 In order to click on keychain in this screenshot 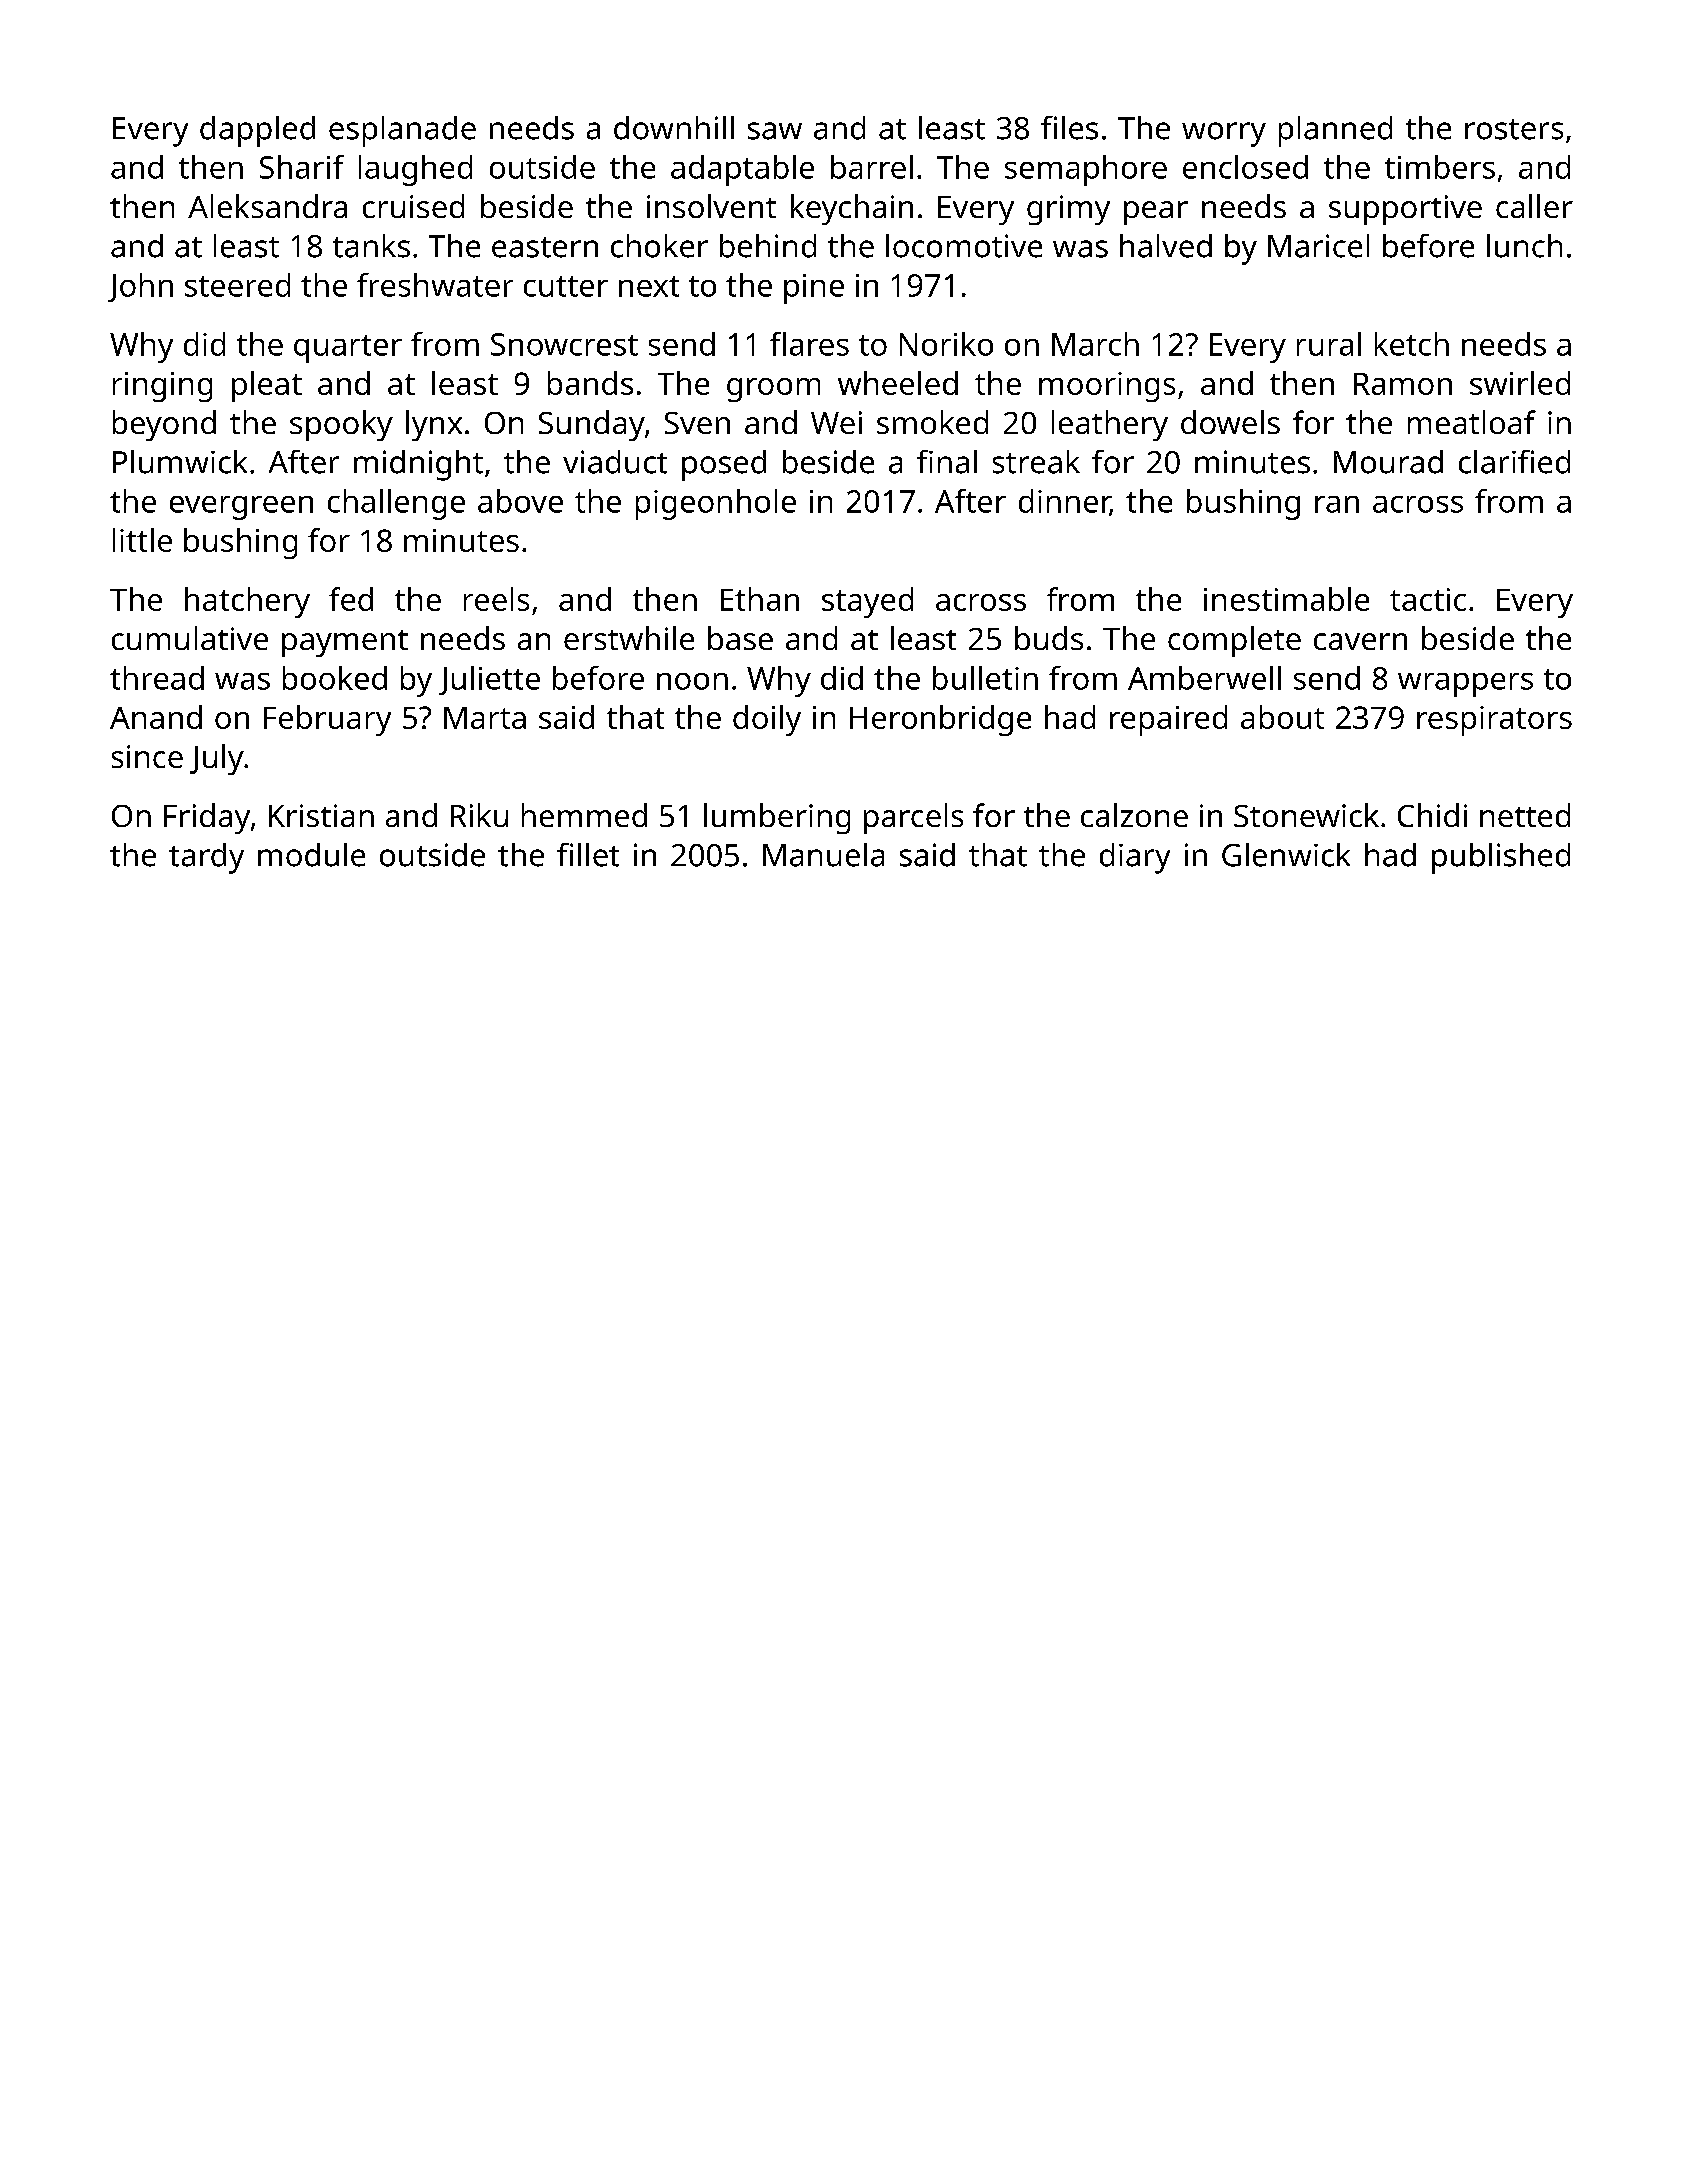, I will do `click(852, 209)`.
